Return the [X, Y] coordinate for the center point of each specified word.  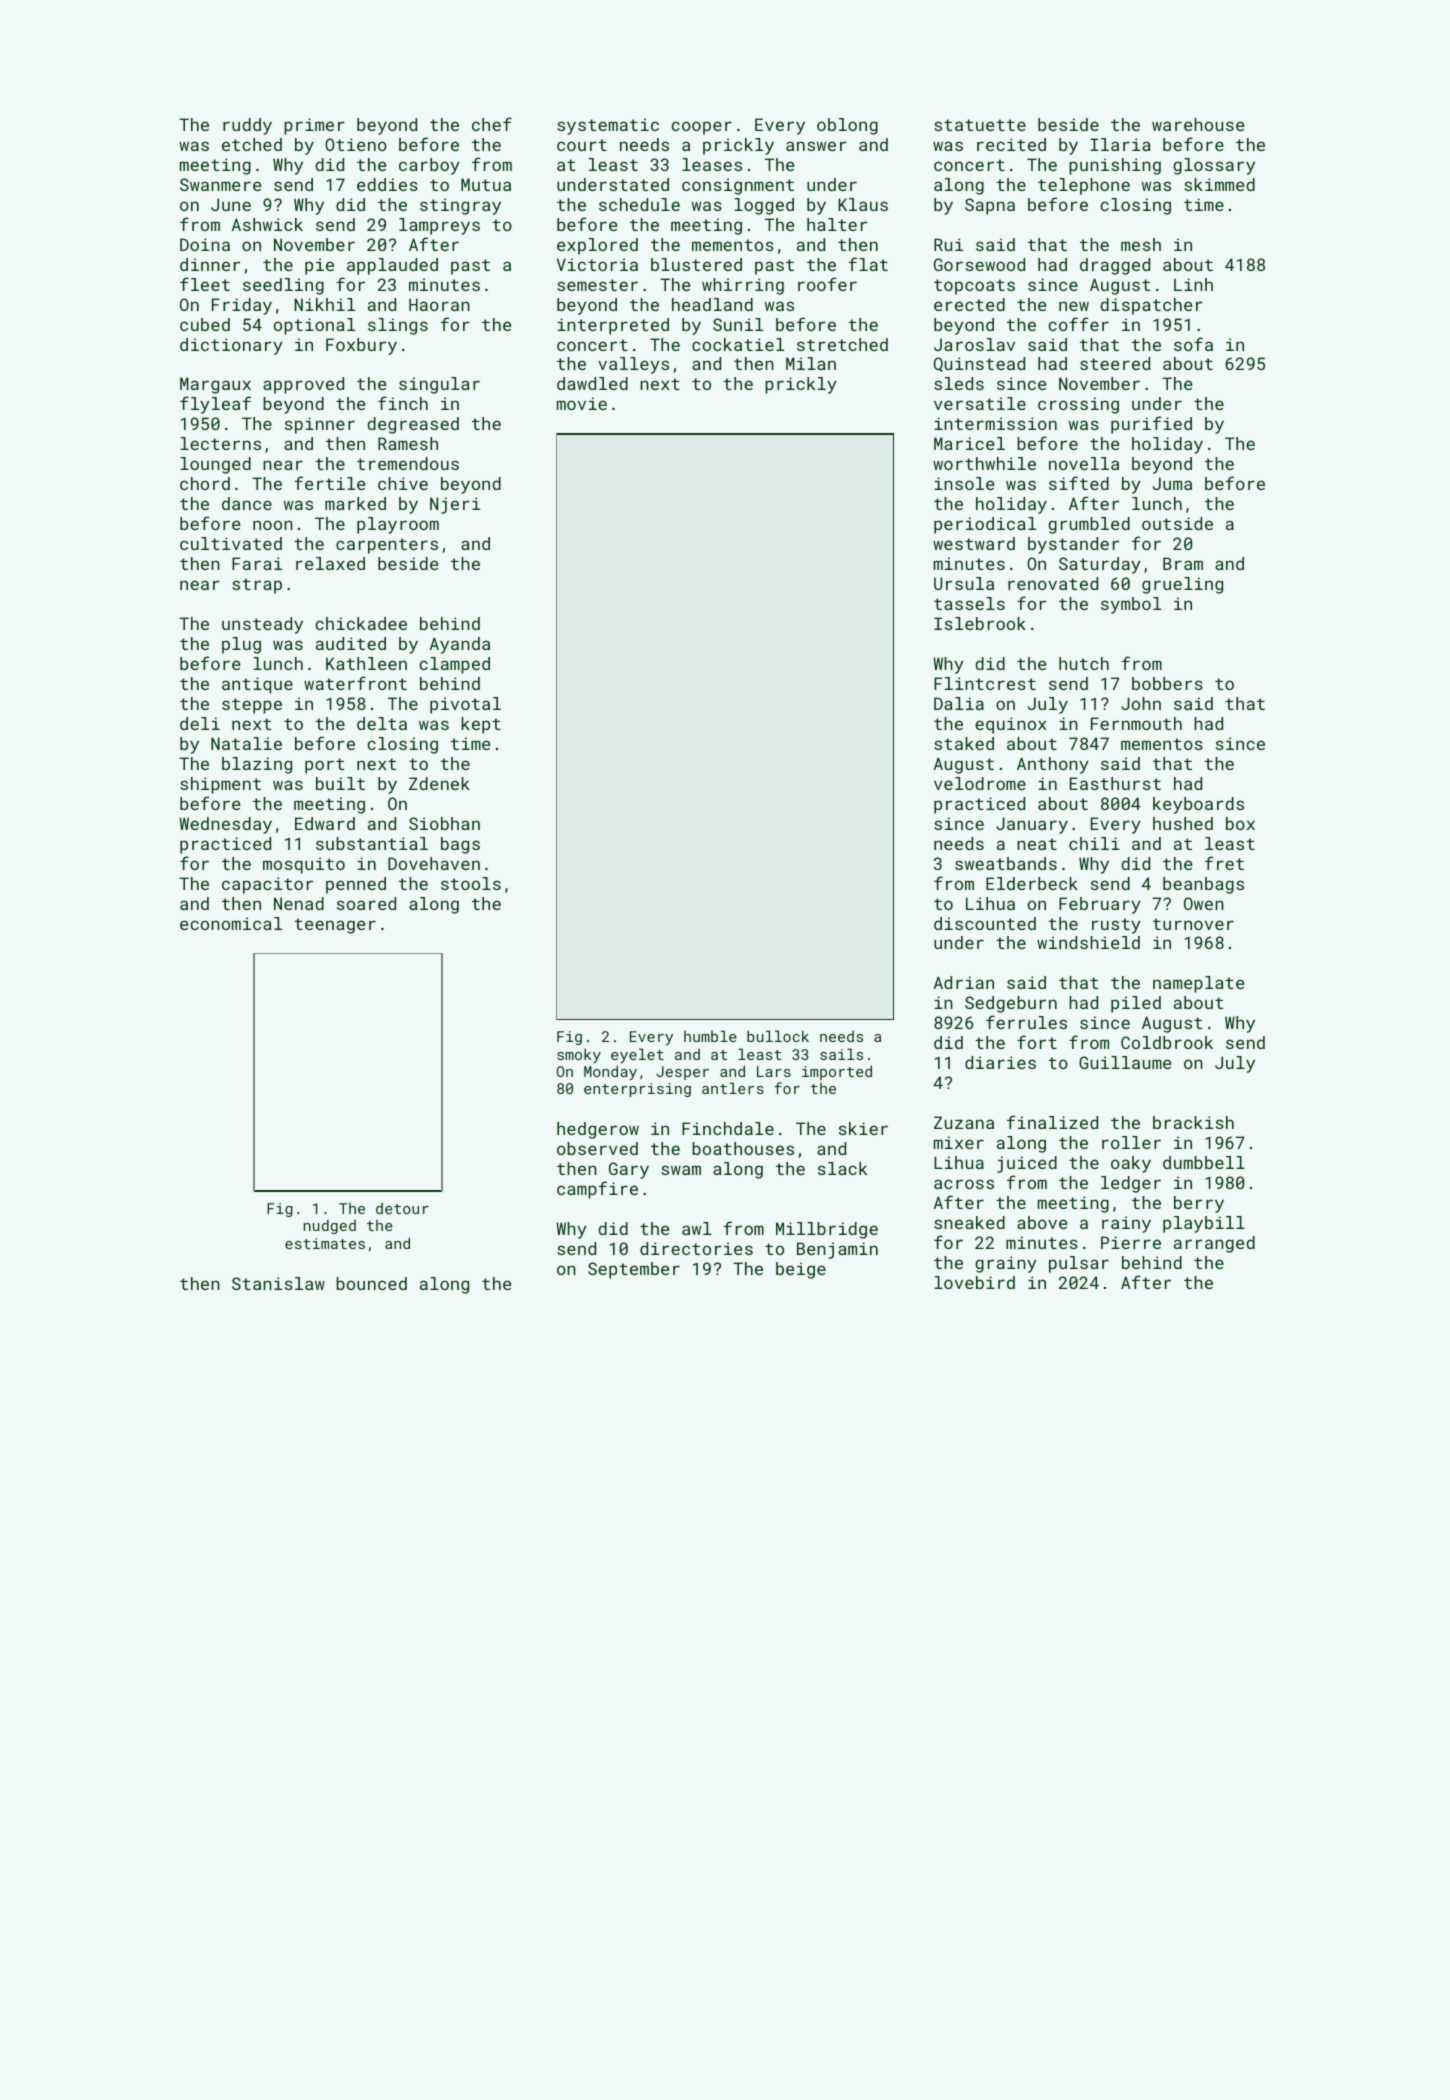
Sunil [738, 324]
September [634, 1270]
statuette [980, 125]
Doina [205, 244]
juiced [1027, 1164]
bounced [371, 1283]
